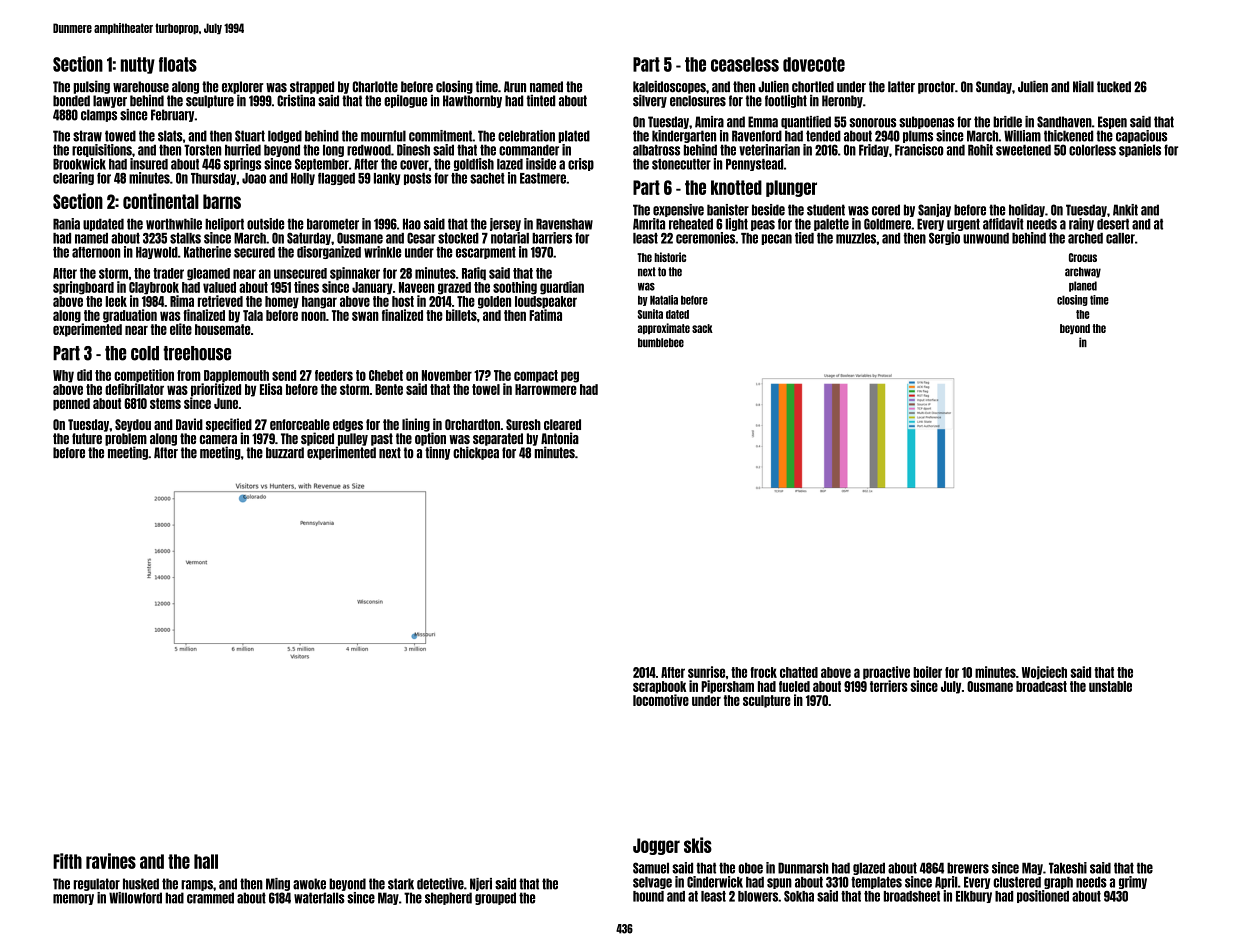  What do you see at coordinates (706, 672) in the screenshot?
I see `sunrise` at bounding box center [706, 672].
